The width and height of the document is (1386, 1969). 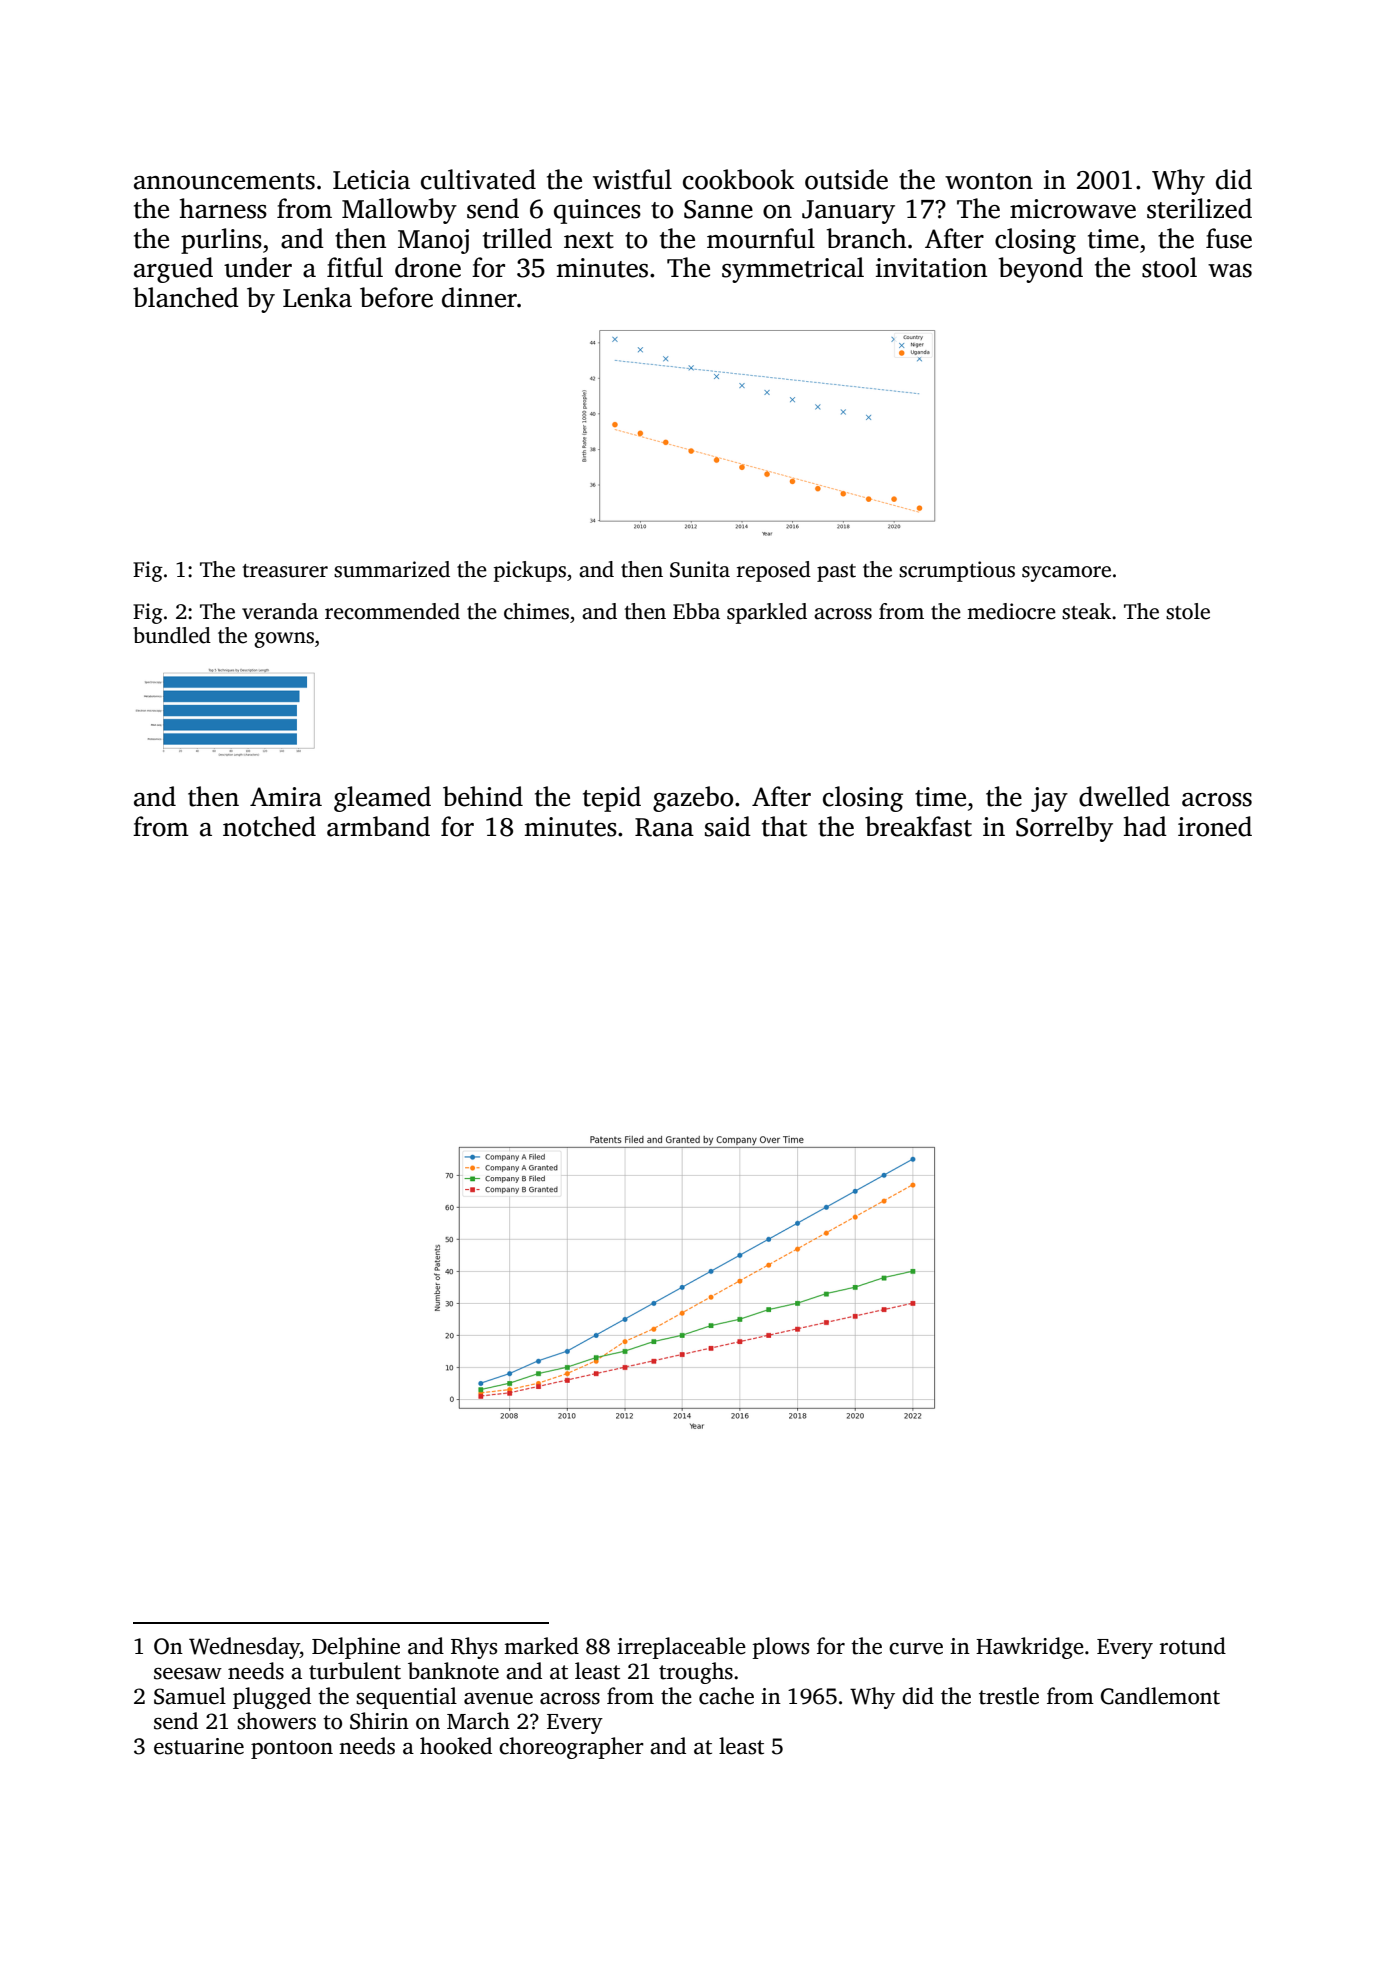 What do you see at coordinates (1193, 1646) in the document?
I see `rotund` at bounding box center [1193, 1646].
